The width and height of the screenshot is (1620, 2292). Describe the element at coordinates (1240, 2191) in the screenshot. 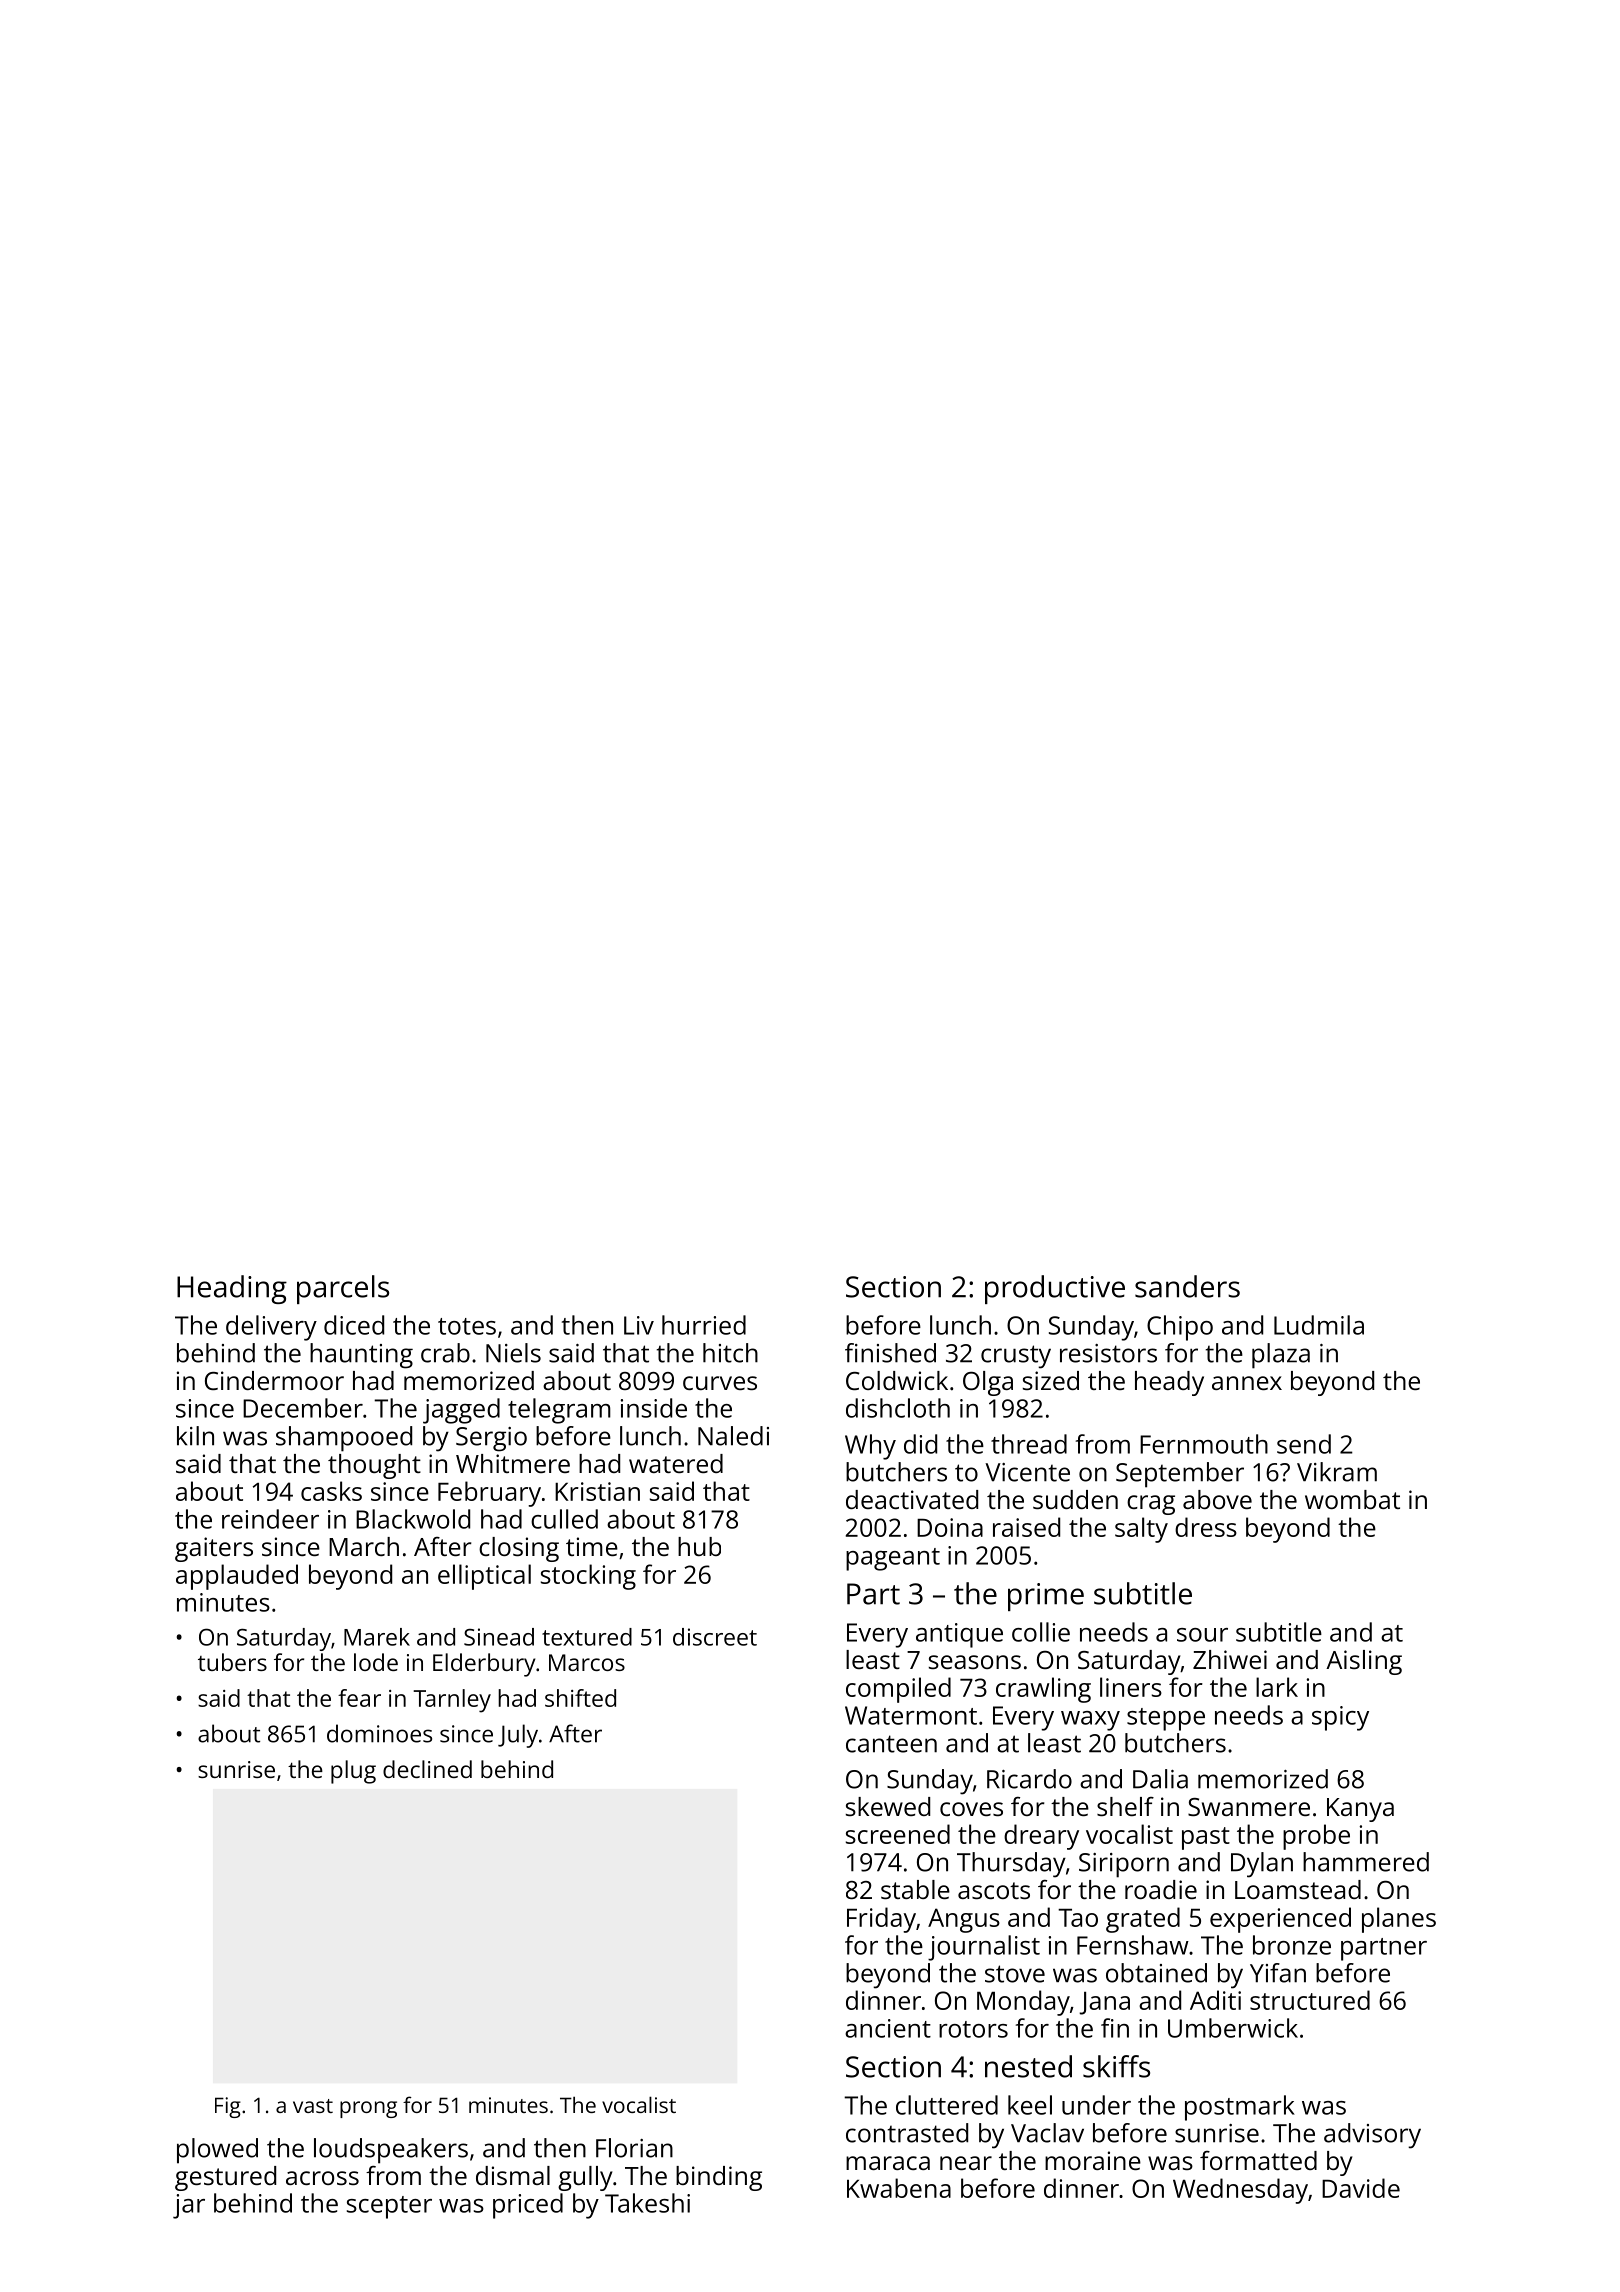

I see `Wednesday` at that location.
